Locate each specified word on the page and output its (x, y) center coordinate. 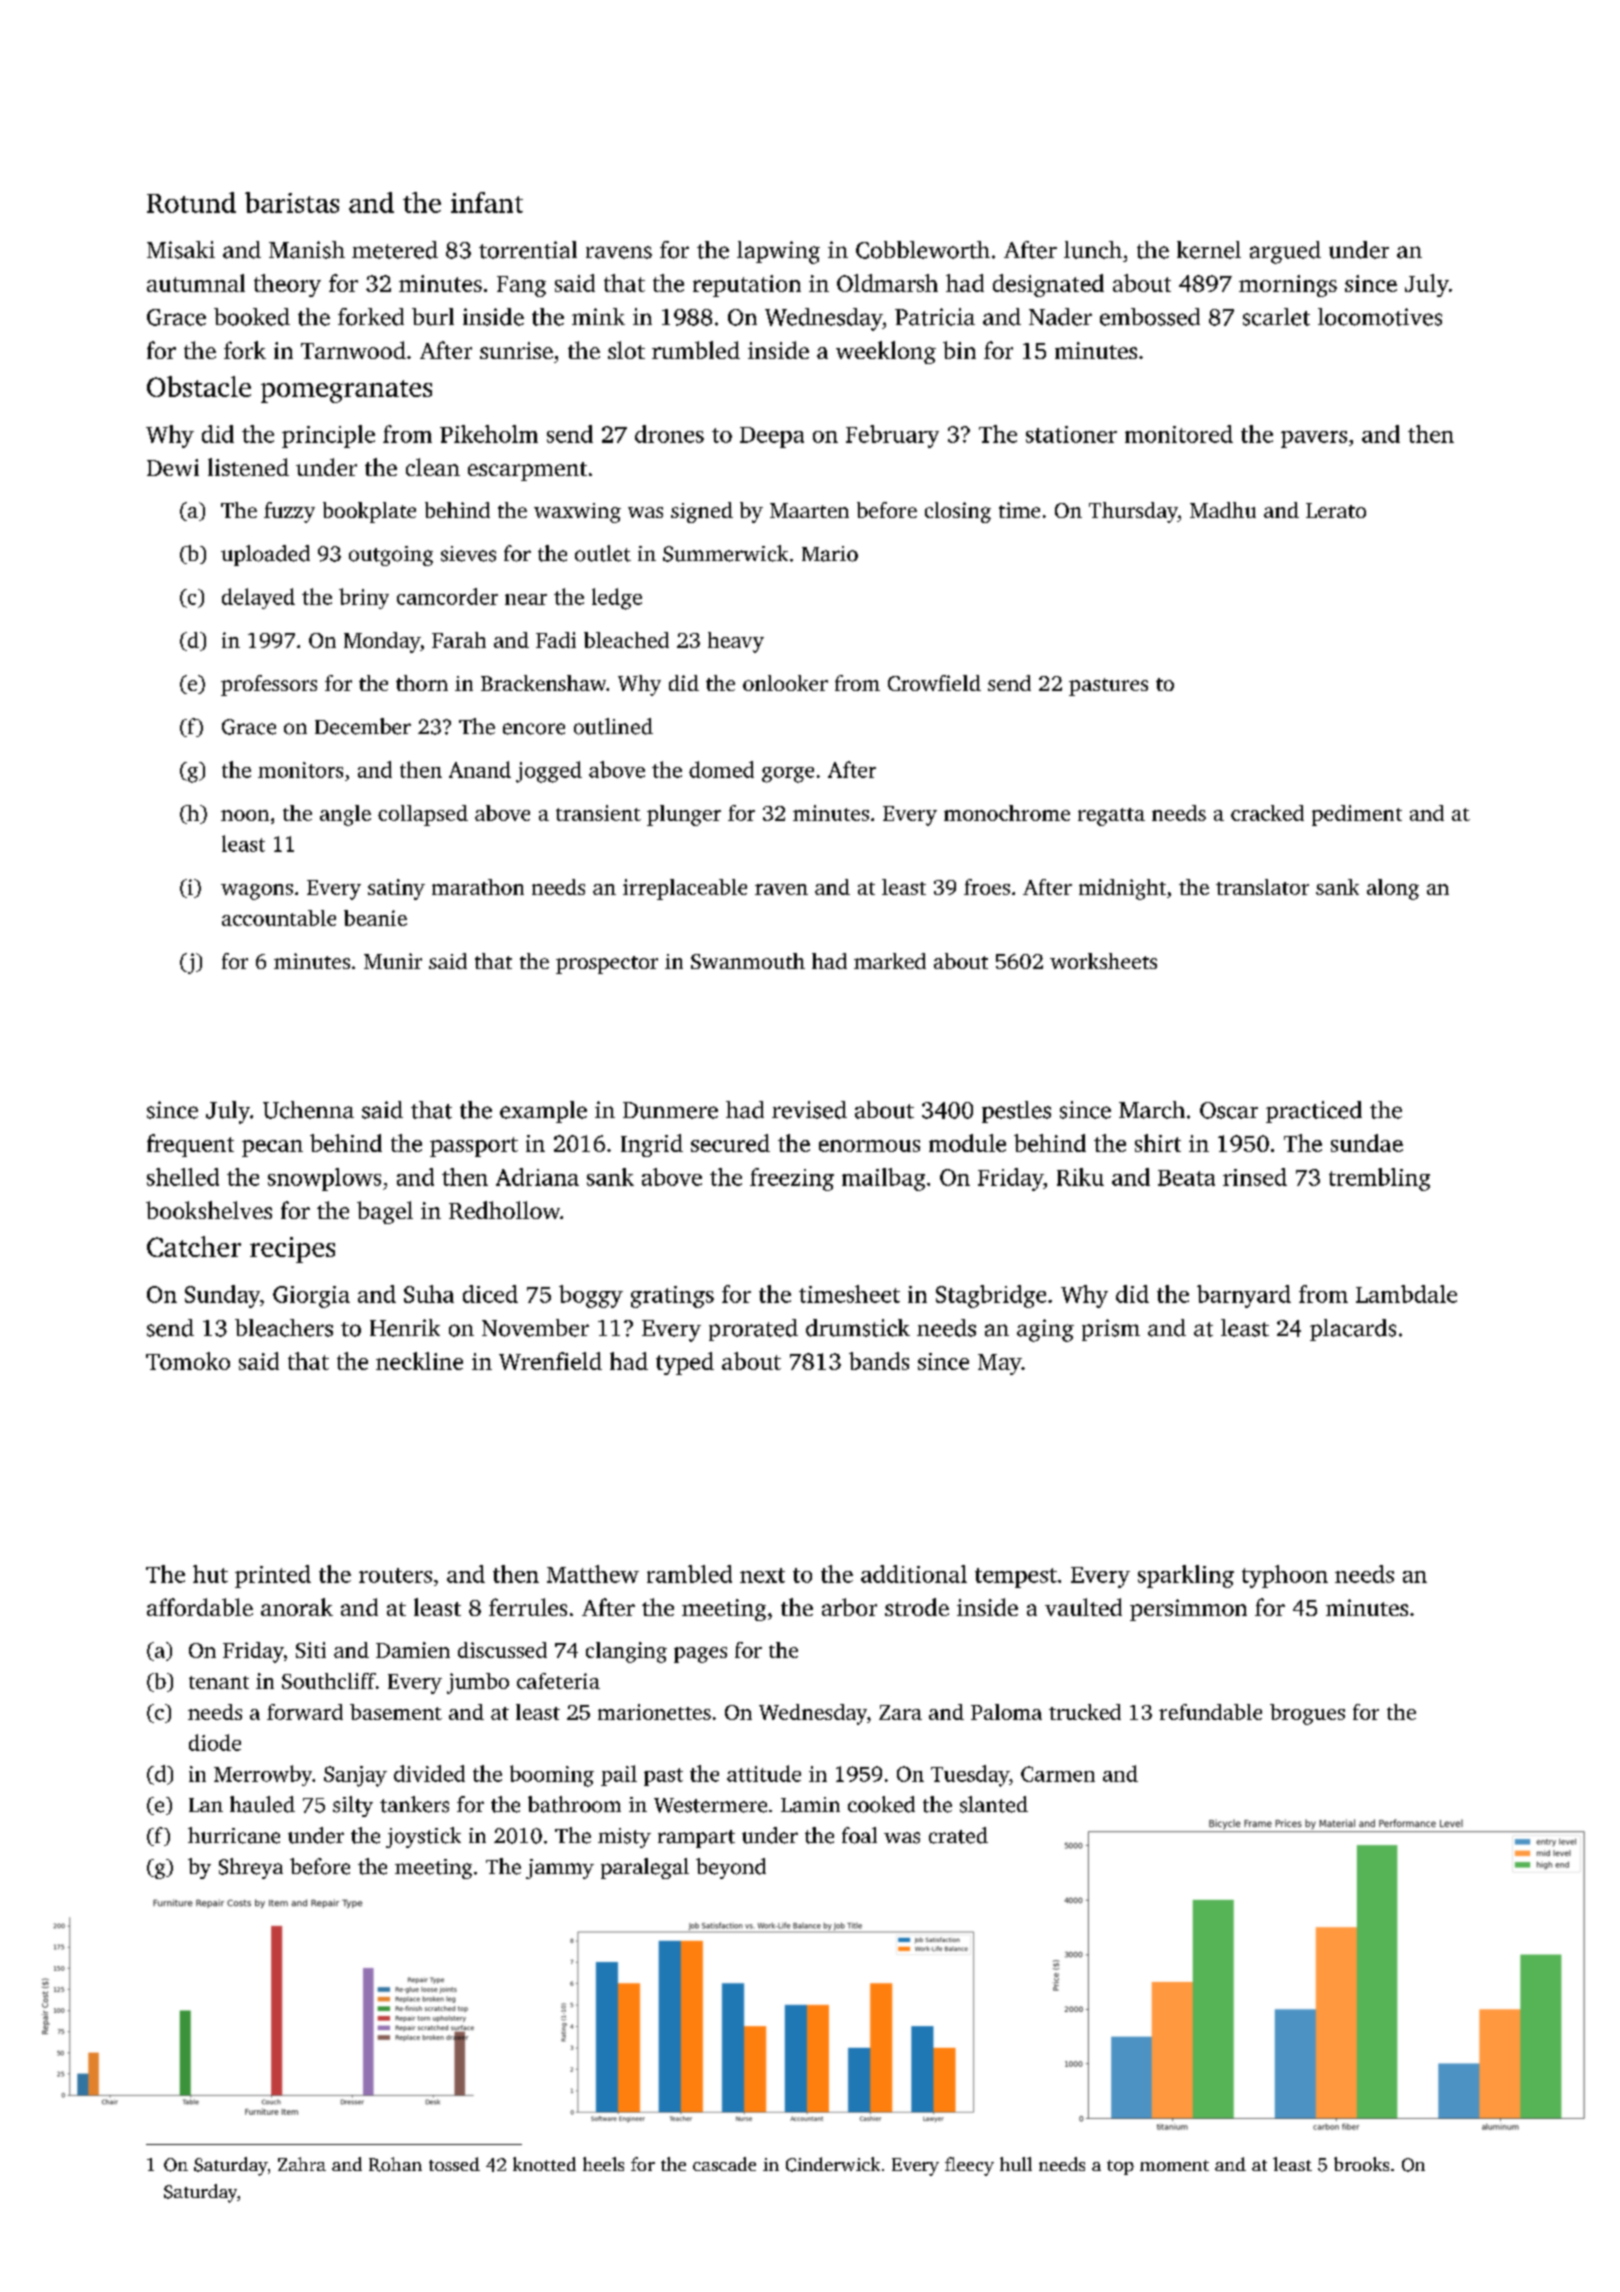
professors (269, 685)
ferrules (528, 1607)
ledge (617, 599)
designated (1048, 285)
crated (958, 1835)
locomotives (1380, 317)
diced (490, 1294)
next (762, 1575)
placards (1353, 1330)
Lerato (1336, 510)
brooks (1361, 2164)
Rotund (191, 202)
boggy (591, 1296)
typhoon (1285, 1576)
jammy (560, 1869)
